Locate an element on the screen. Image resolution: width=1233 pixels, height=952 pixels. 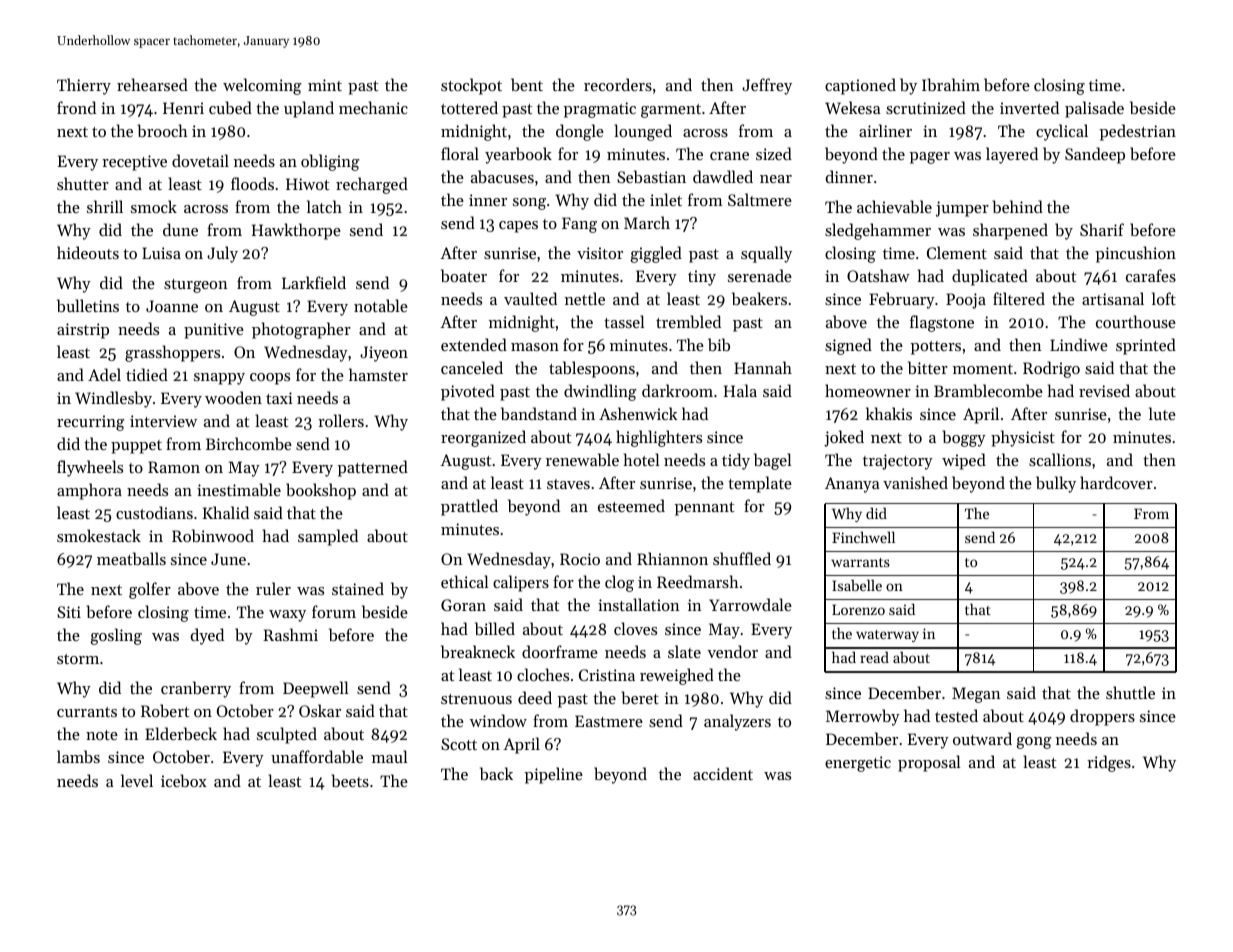
hardcover is located at coordinates (1116, 482).
